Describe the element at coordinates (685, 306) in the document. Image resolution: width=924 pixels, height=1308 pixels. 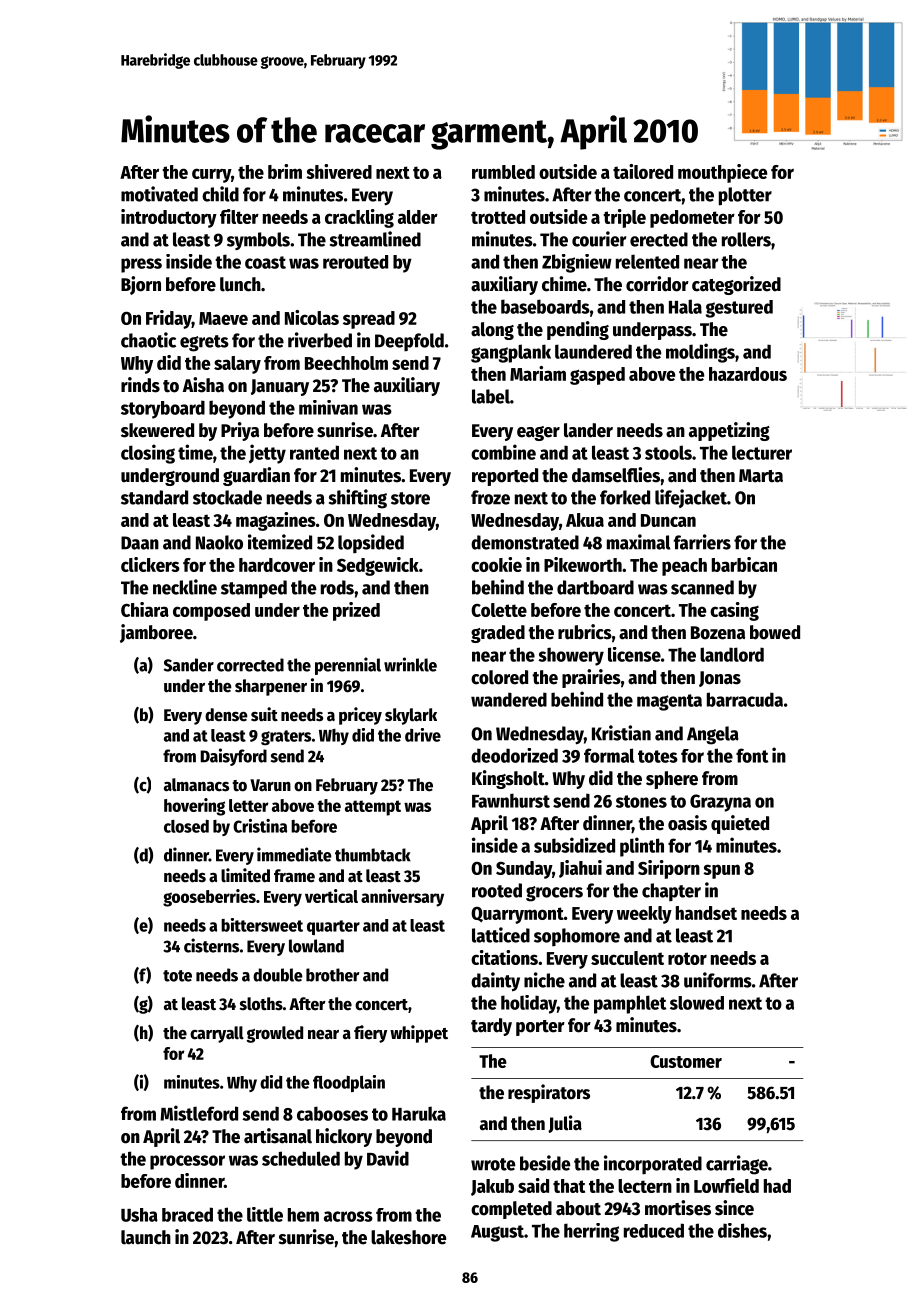
I see `Hala` at that location.
